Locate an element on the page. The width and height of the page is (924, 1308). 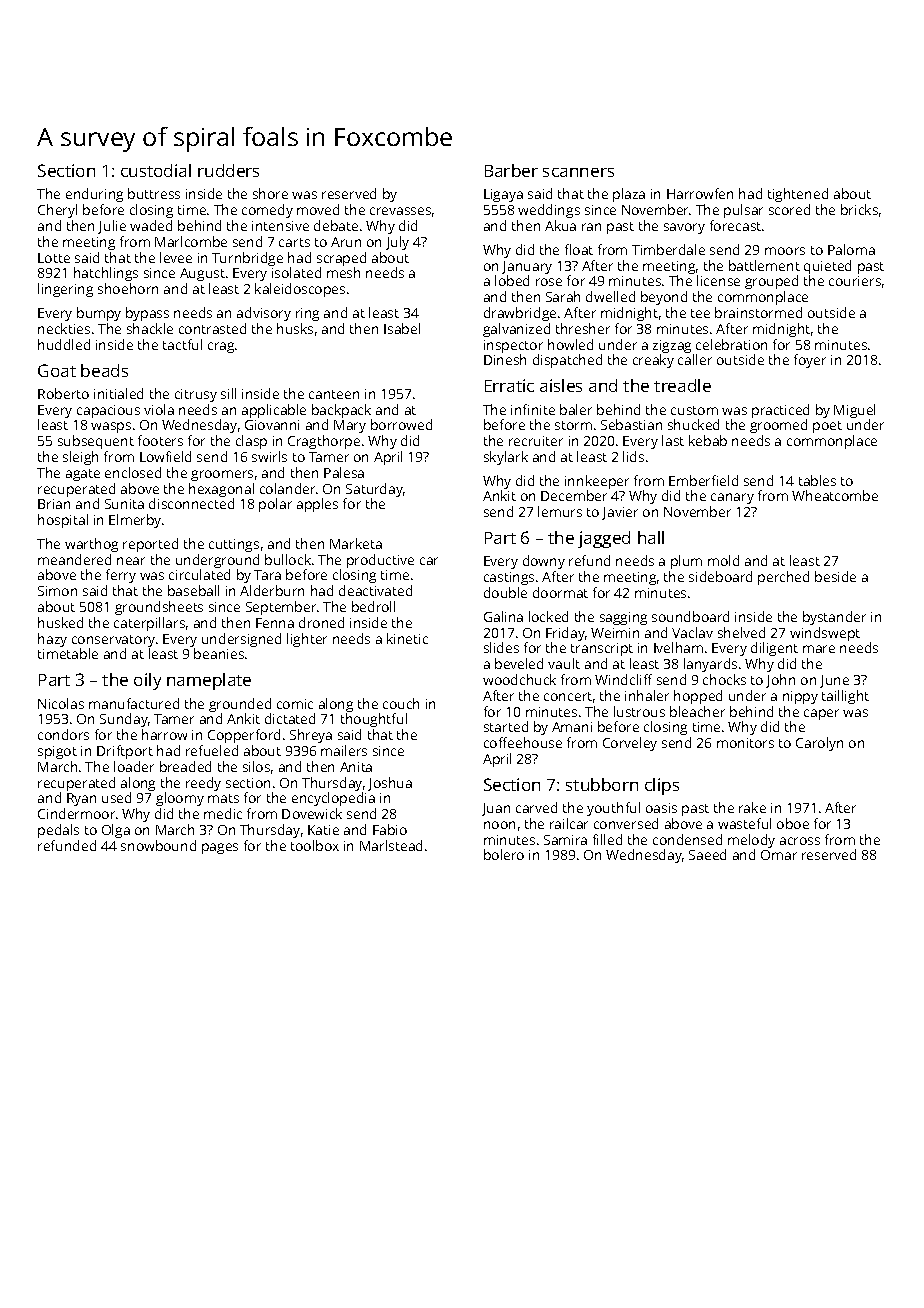
bolero is located at coordinates (504, 854).
